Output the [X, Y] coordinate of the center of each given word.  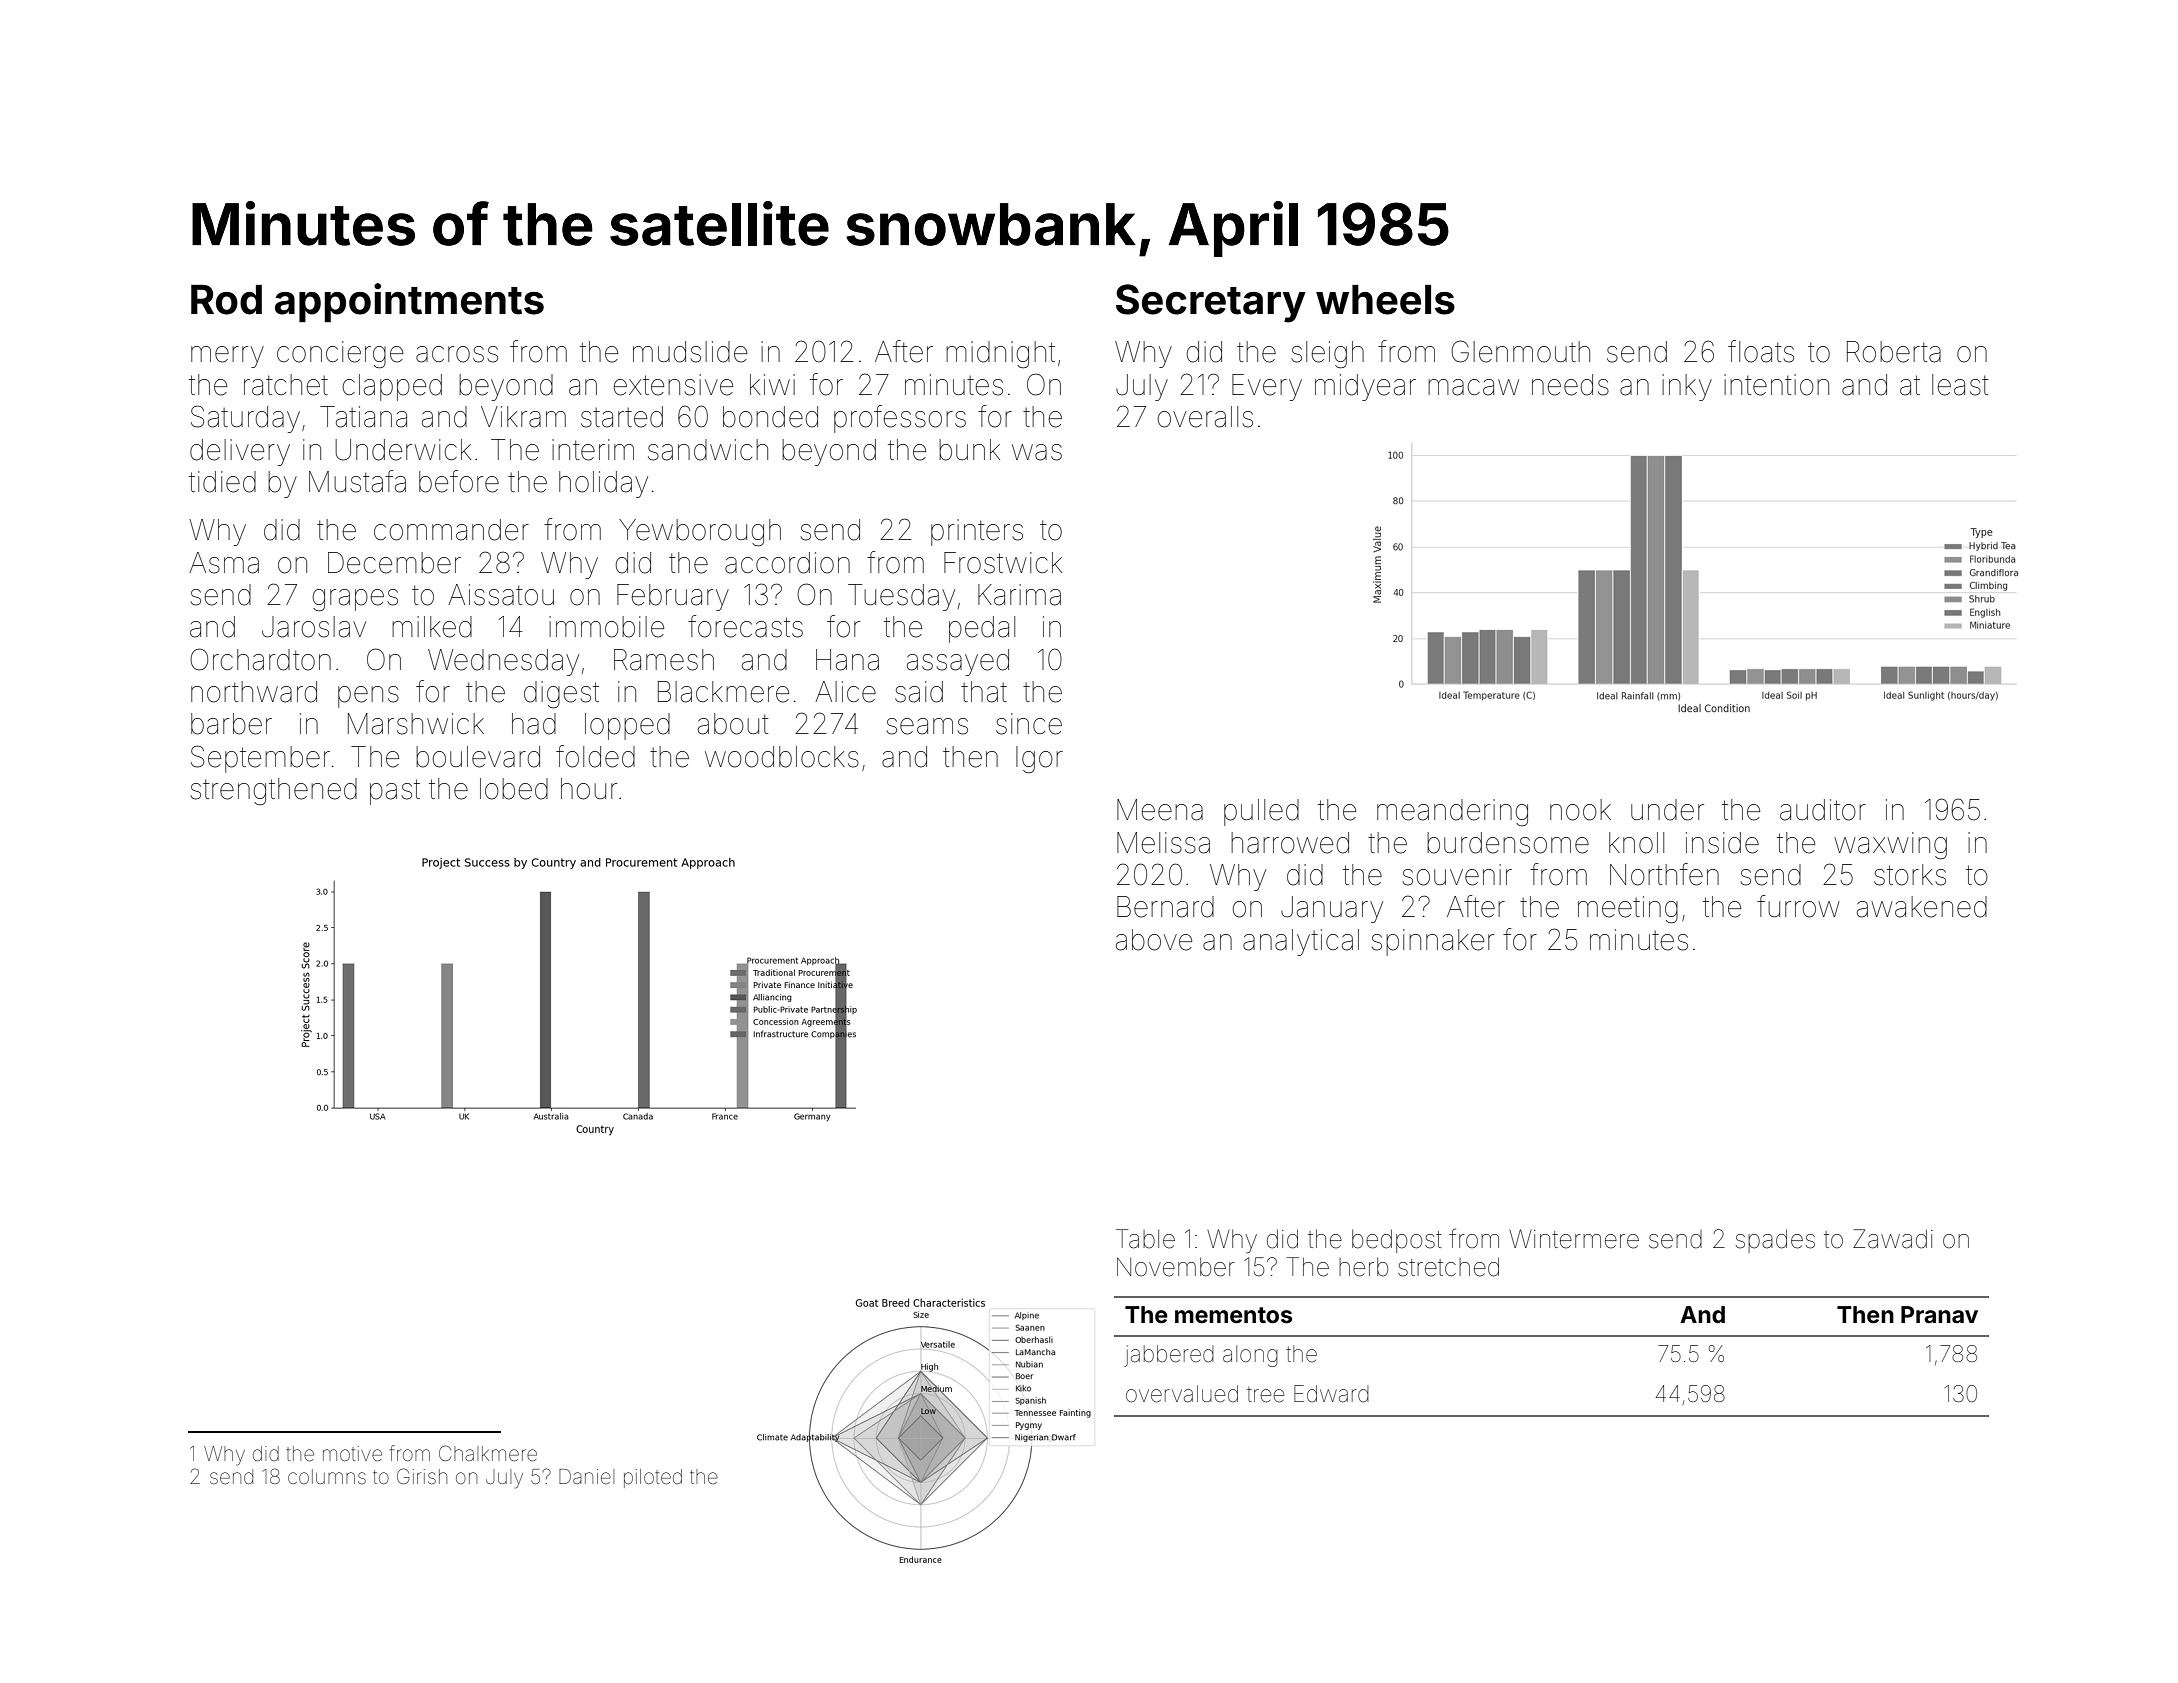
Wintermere [1574, 1239]
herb [1363, 1267]
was [1037, 452]
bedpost [1397, 1241]
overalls [1205, 417]
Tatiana [363, 417]
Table [1145, 1239]
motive [352, 1454]
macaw [1473, 387]
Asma [224, 563]
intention [1776, 385]
